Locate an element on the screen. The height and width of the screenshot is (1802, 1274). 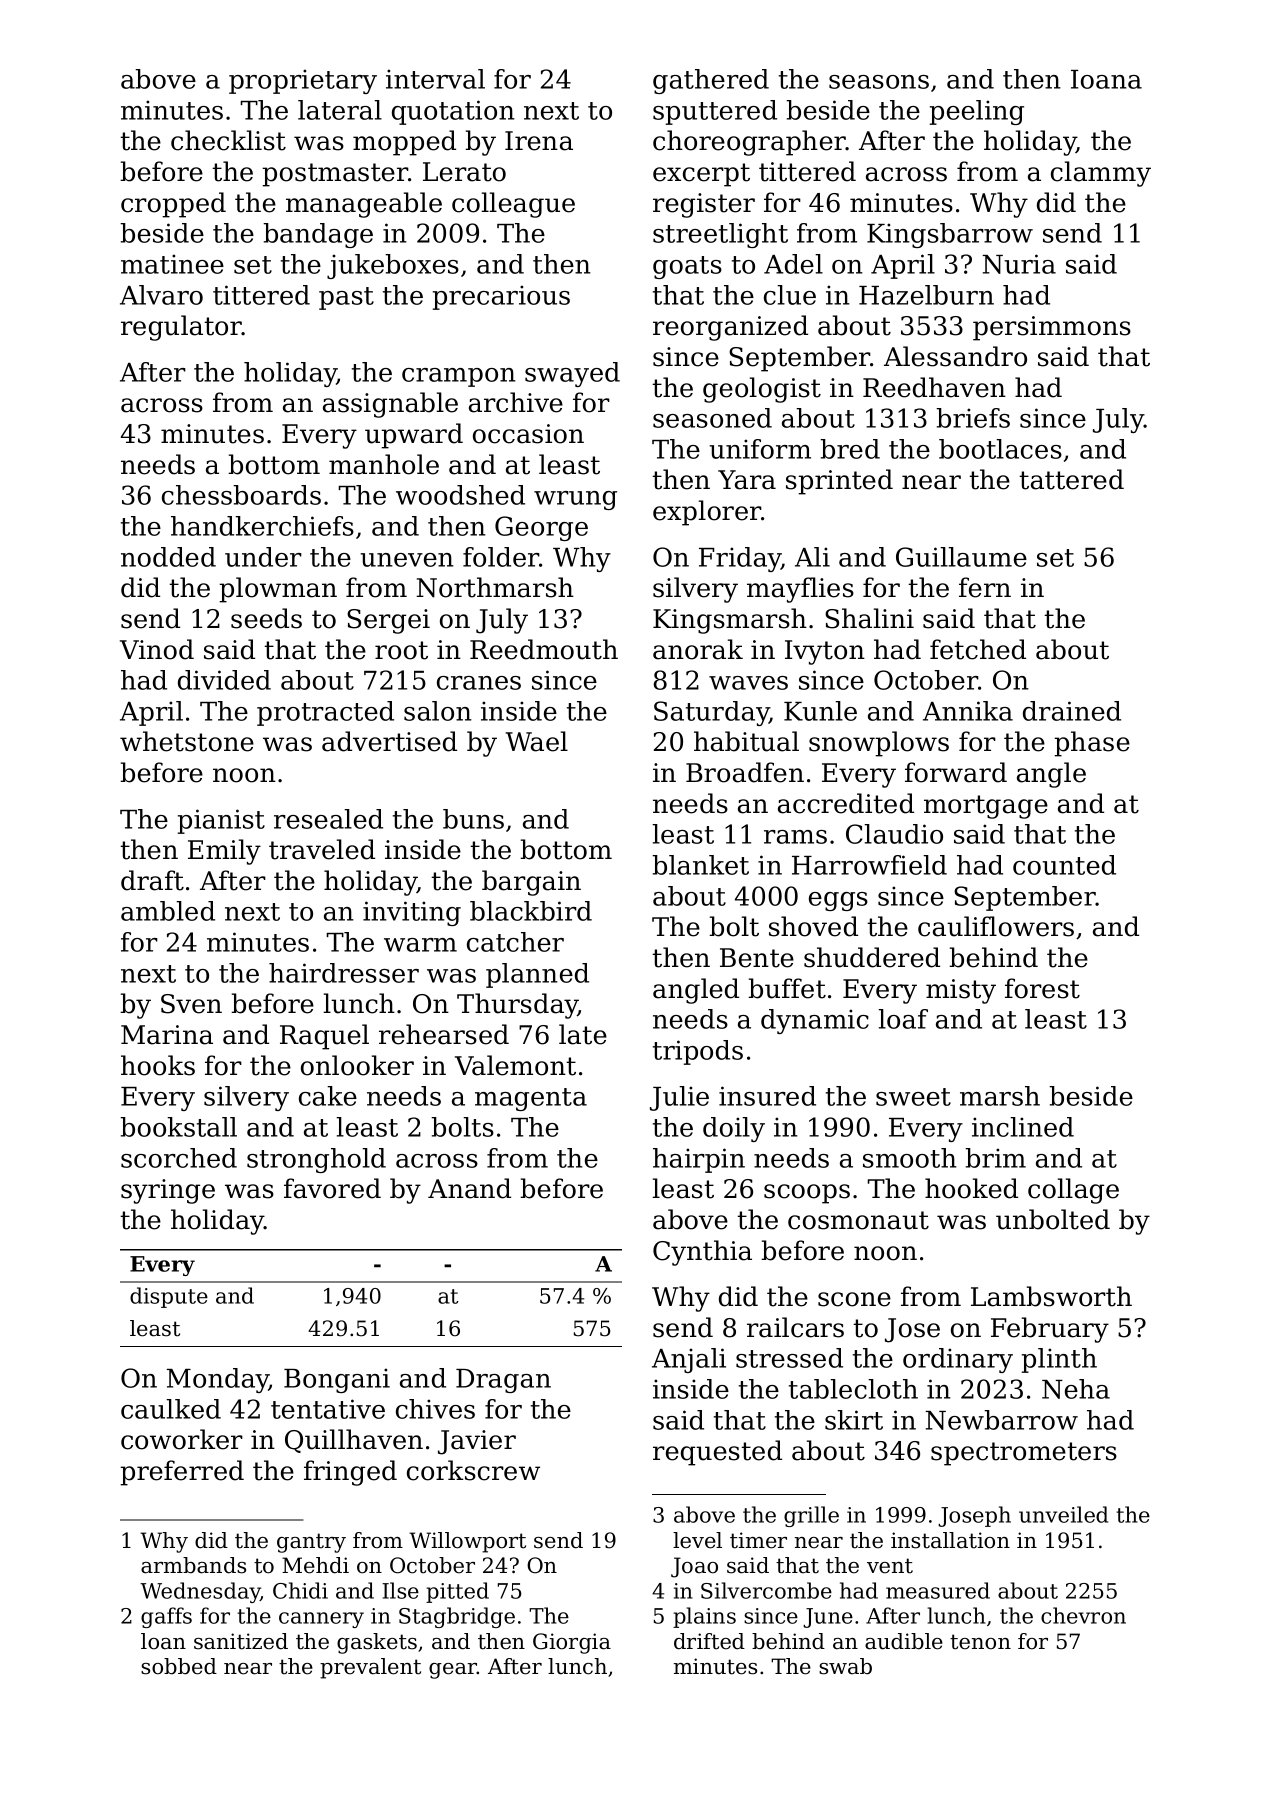
coworker is located at coordinates (182, 1439).
